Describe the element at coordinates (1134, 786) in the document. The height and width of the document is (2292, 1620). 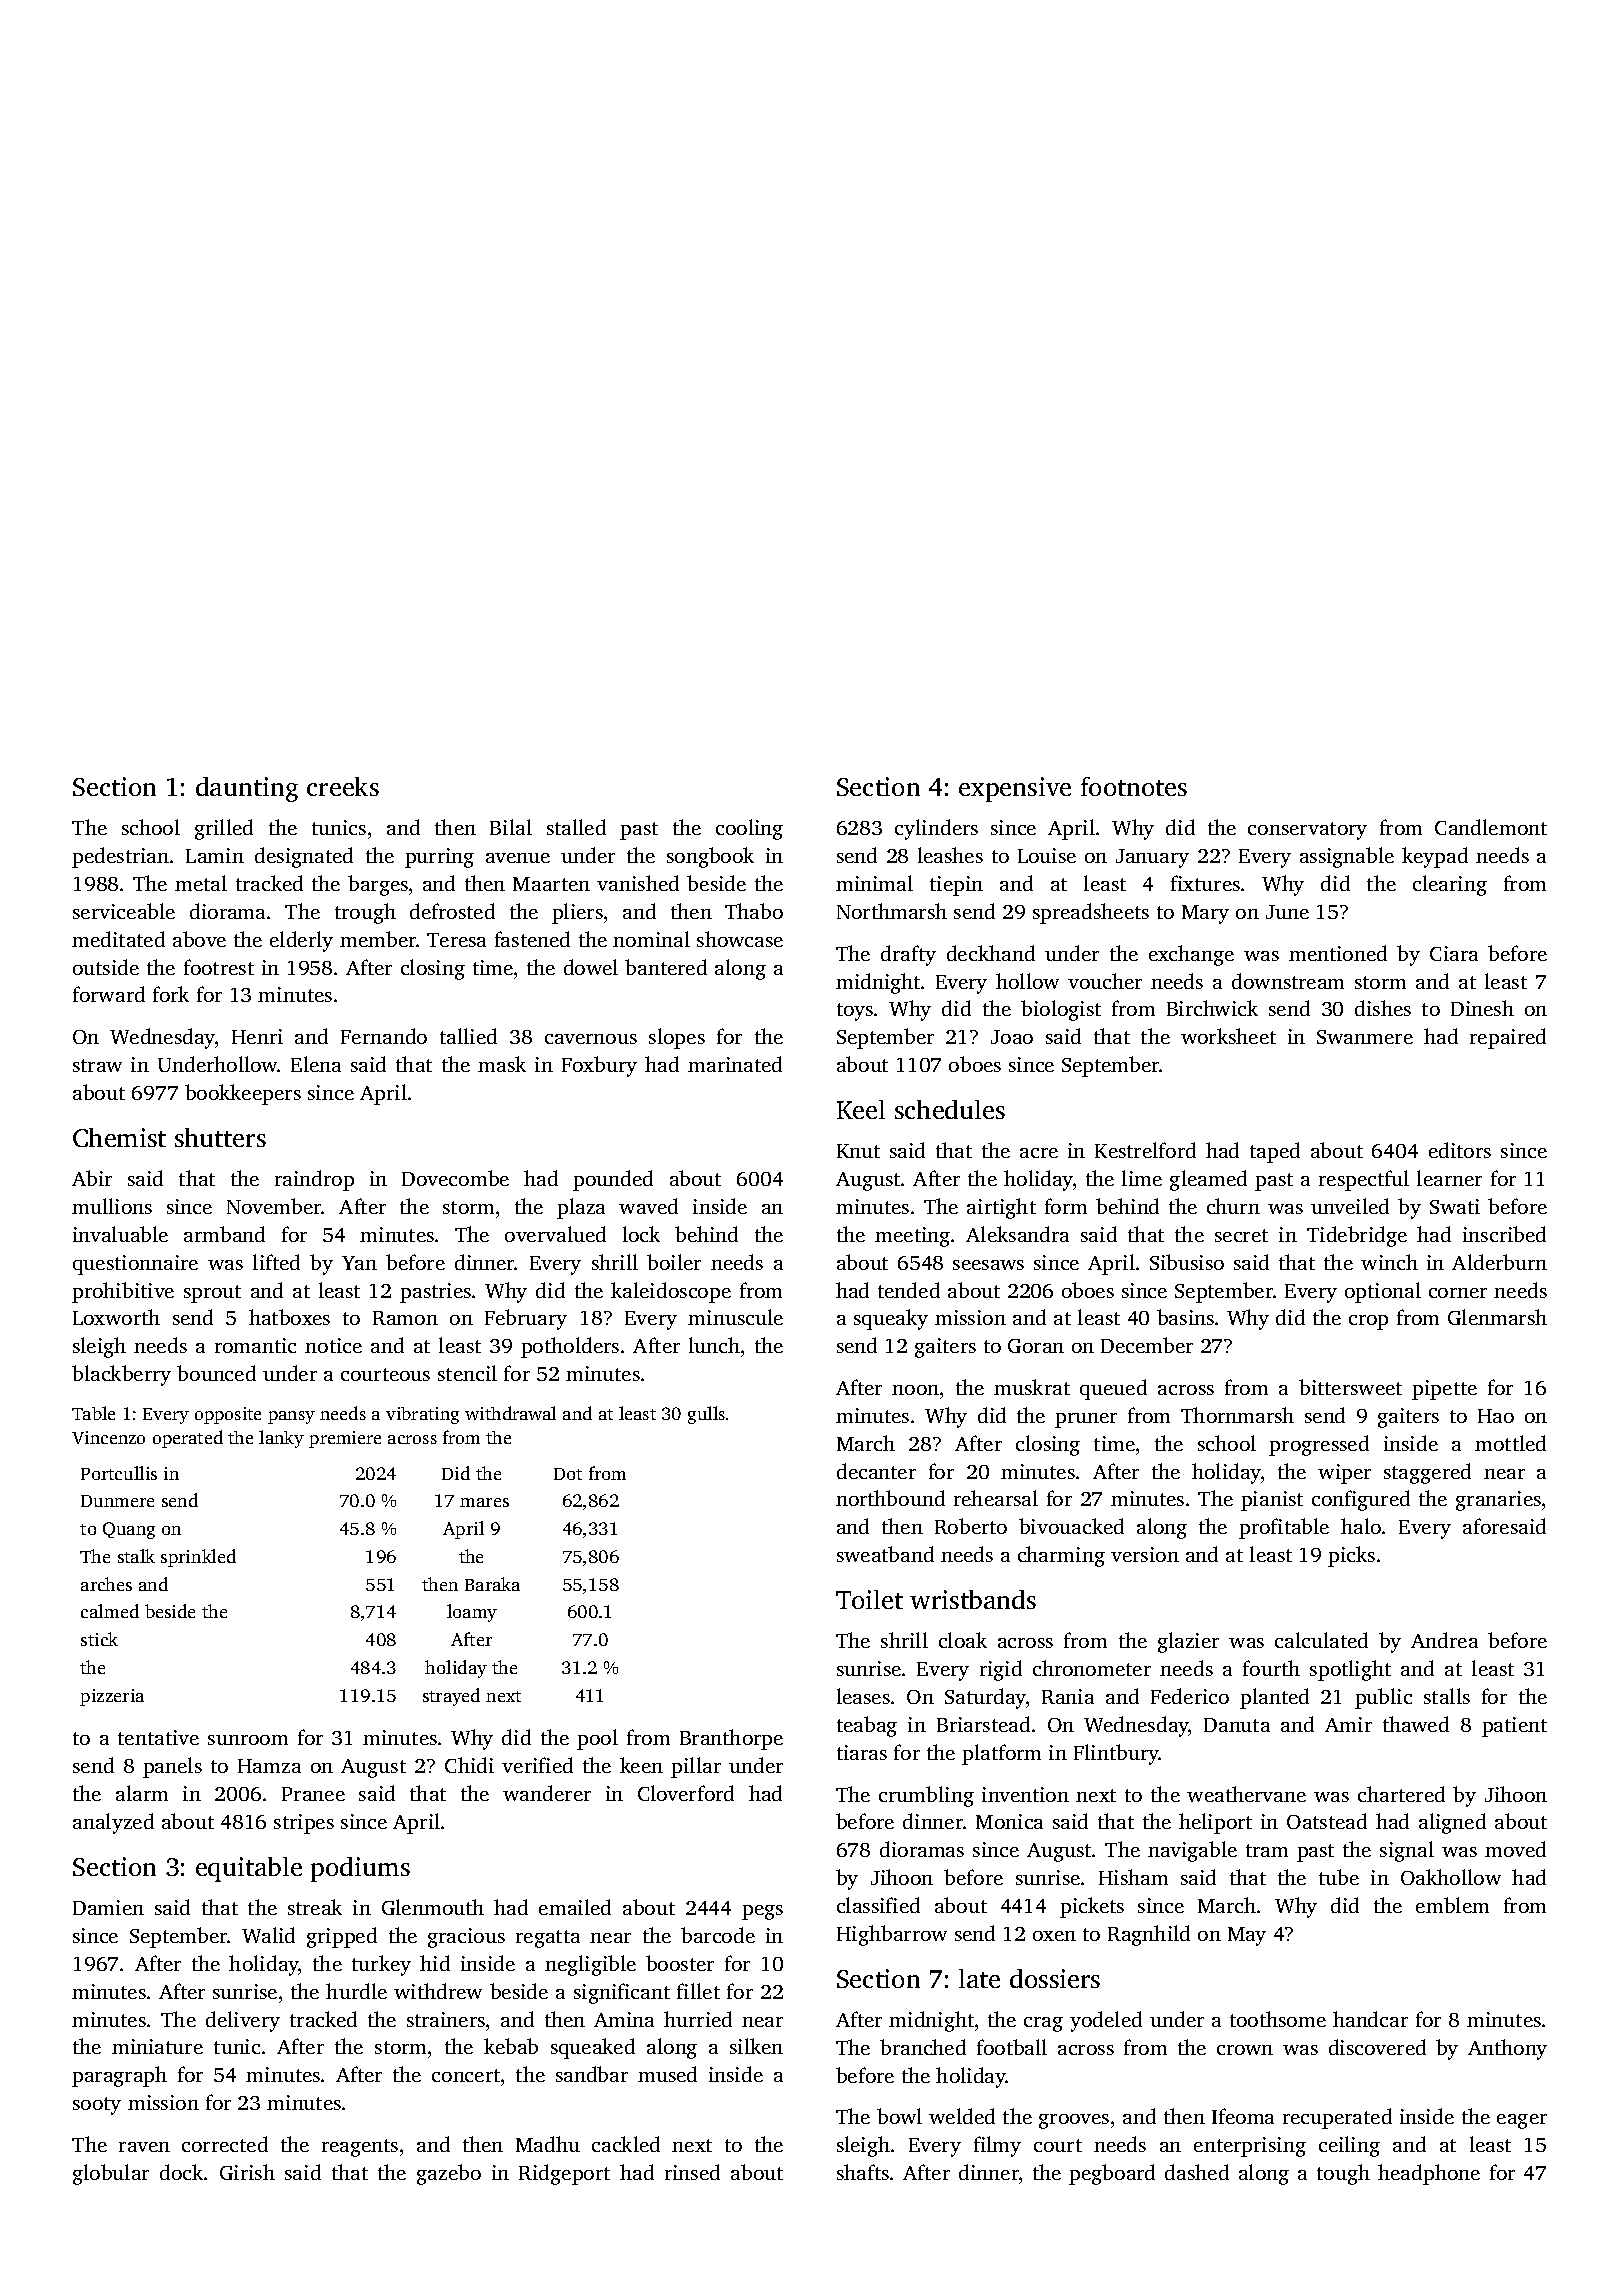
I see `footnotes` at that location.
